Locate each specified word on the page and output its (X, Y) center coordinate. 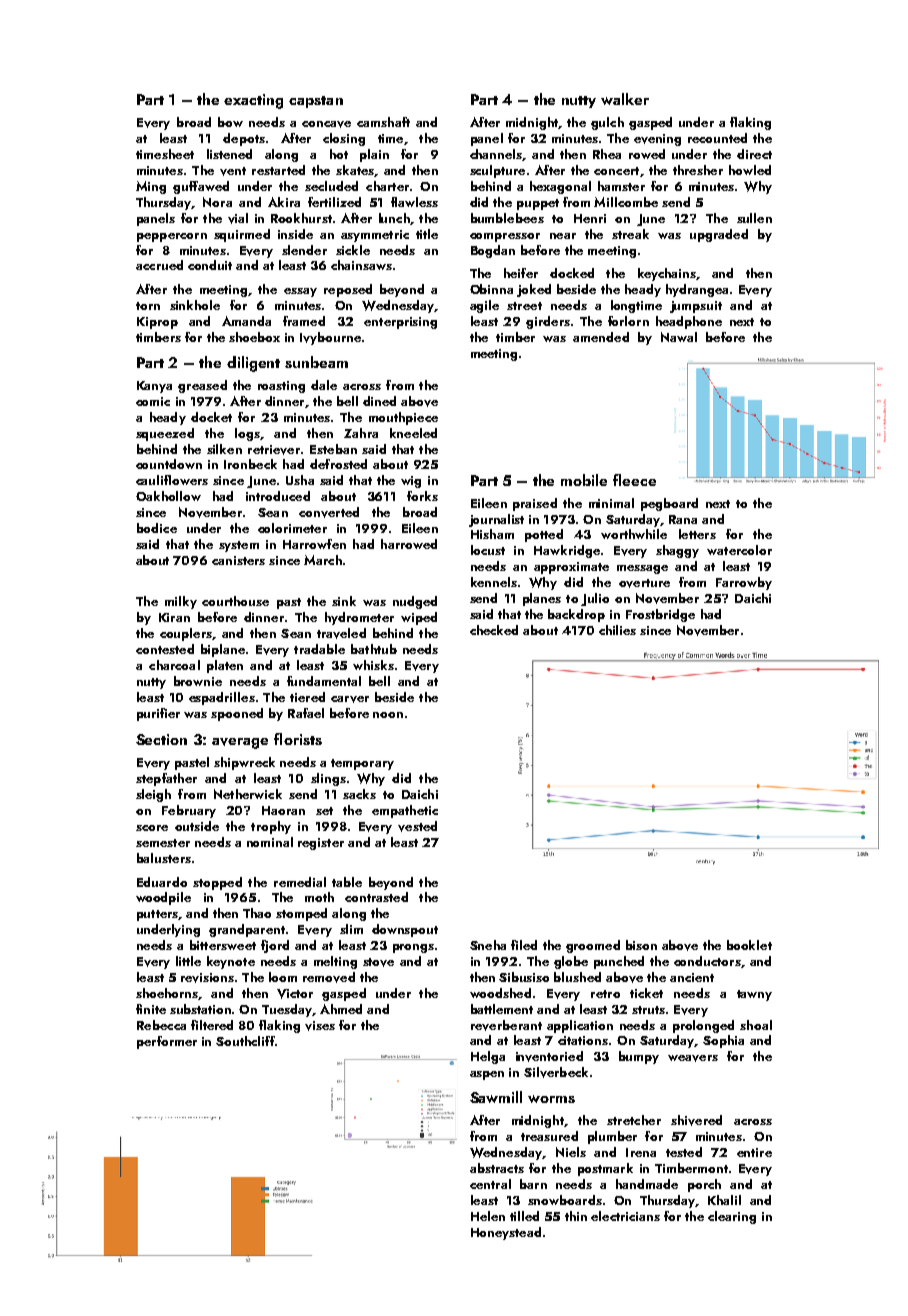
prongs (413, 948)
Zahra (361, 433)
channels (496, 154)
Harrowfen (314, 544)
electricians (625, 1216)
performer (167, 1042)
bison (641, 945)
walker (625, 99)
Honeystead (506, 1233)
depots (244, 139)
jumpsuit (696, 307)
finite (151, 1009)
